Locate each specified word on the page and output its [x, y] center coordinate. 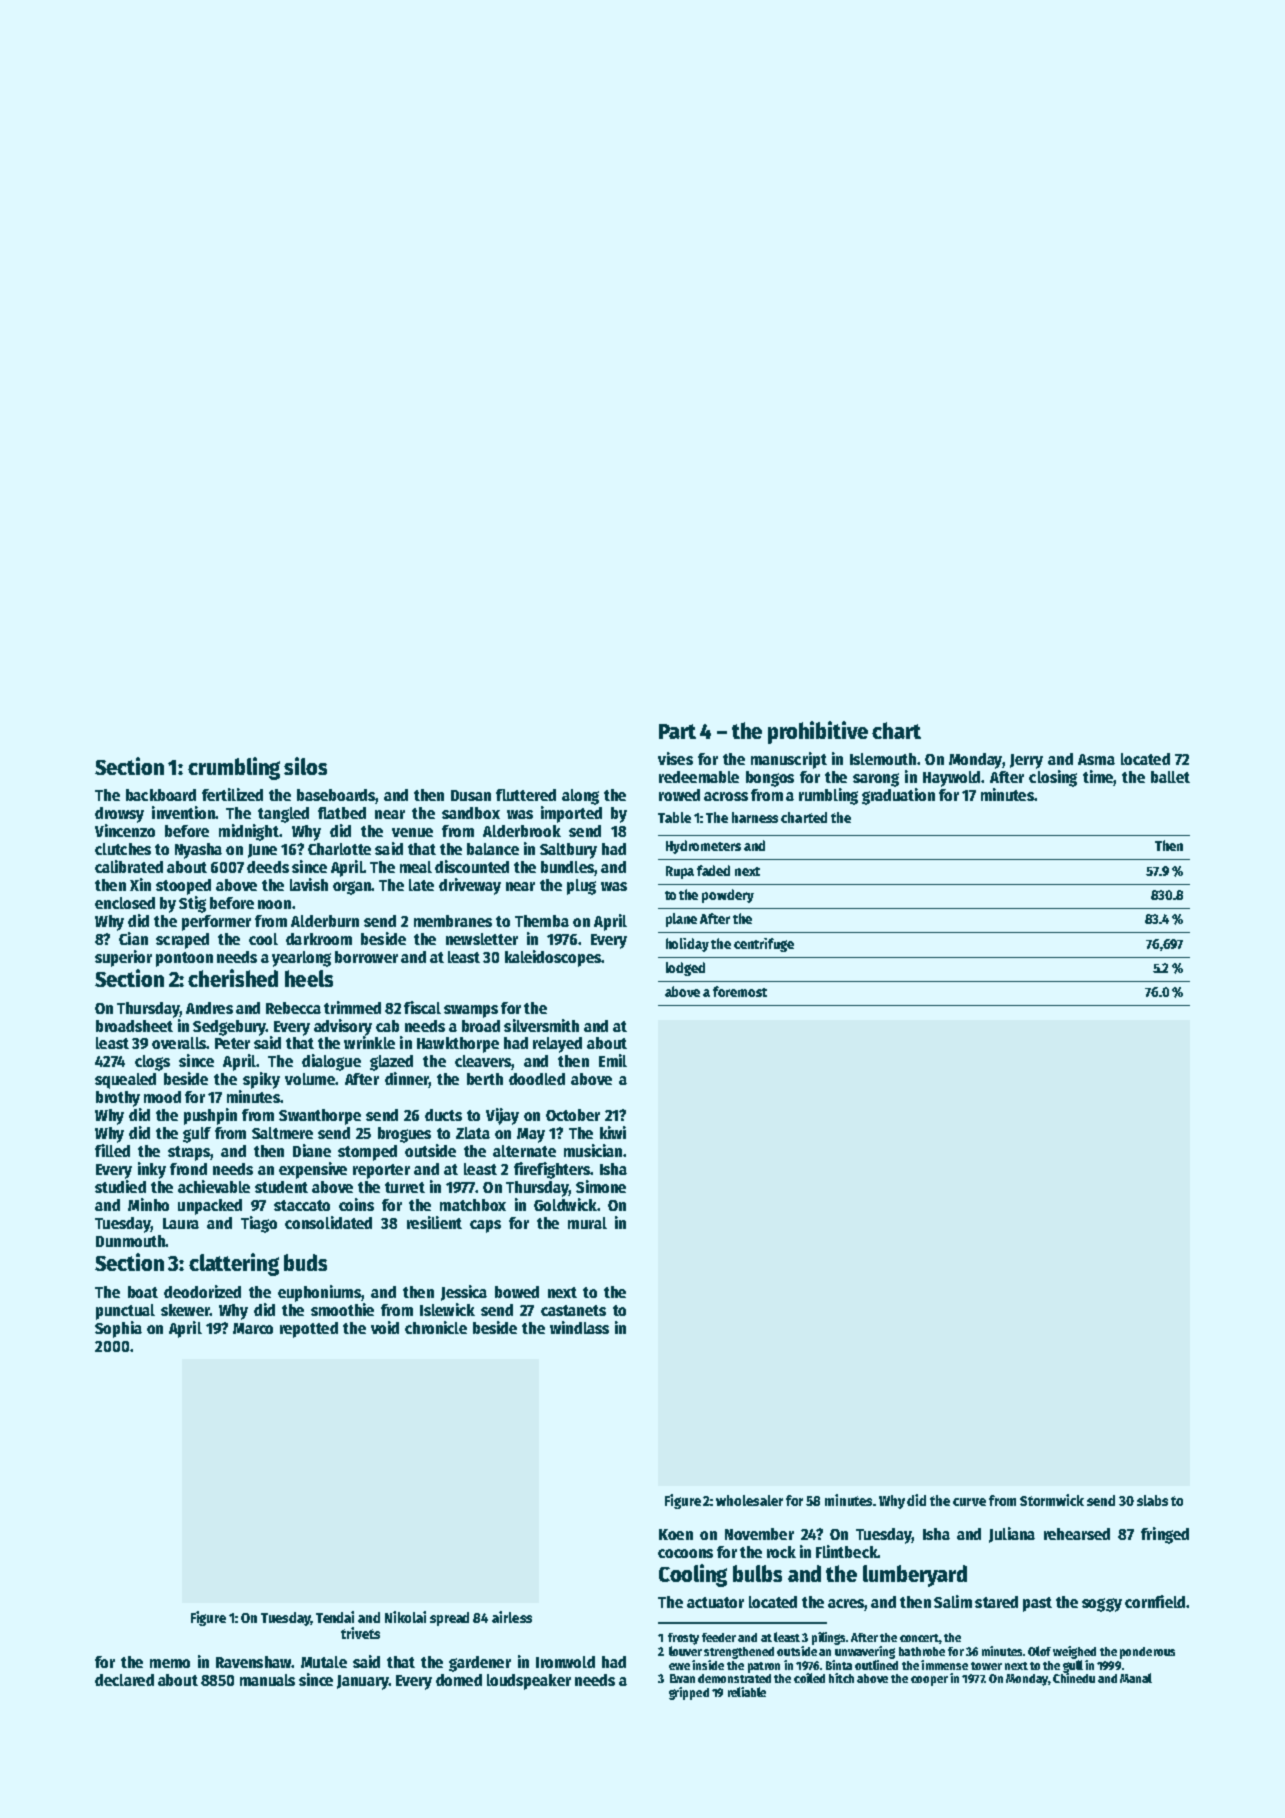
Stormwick [1052, 1500]
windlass [579, 1327]
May [531, 1135]
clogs [152, 1063]
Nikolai [405, 1617]
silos [305, 766]
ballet [1170, 777]
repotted [309, 1330]
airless [512, 1617]
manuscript [789, 760]
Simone [601, 1186]
